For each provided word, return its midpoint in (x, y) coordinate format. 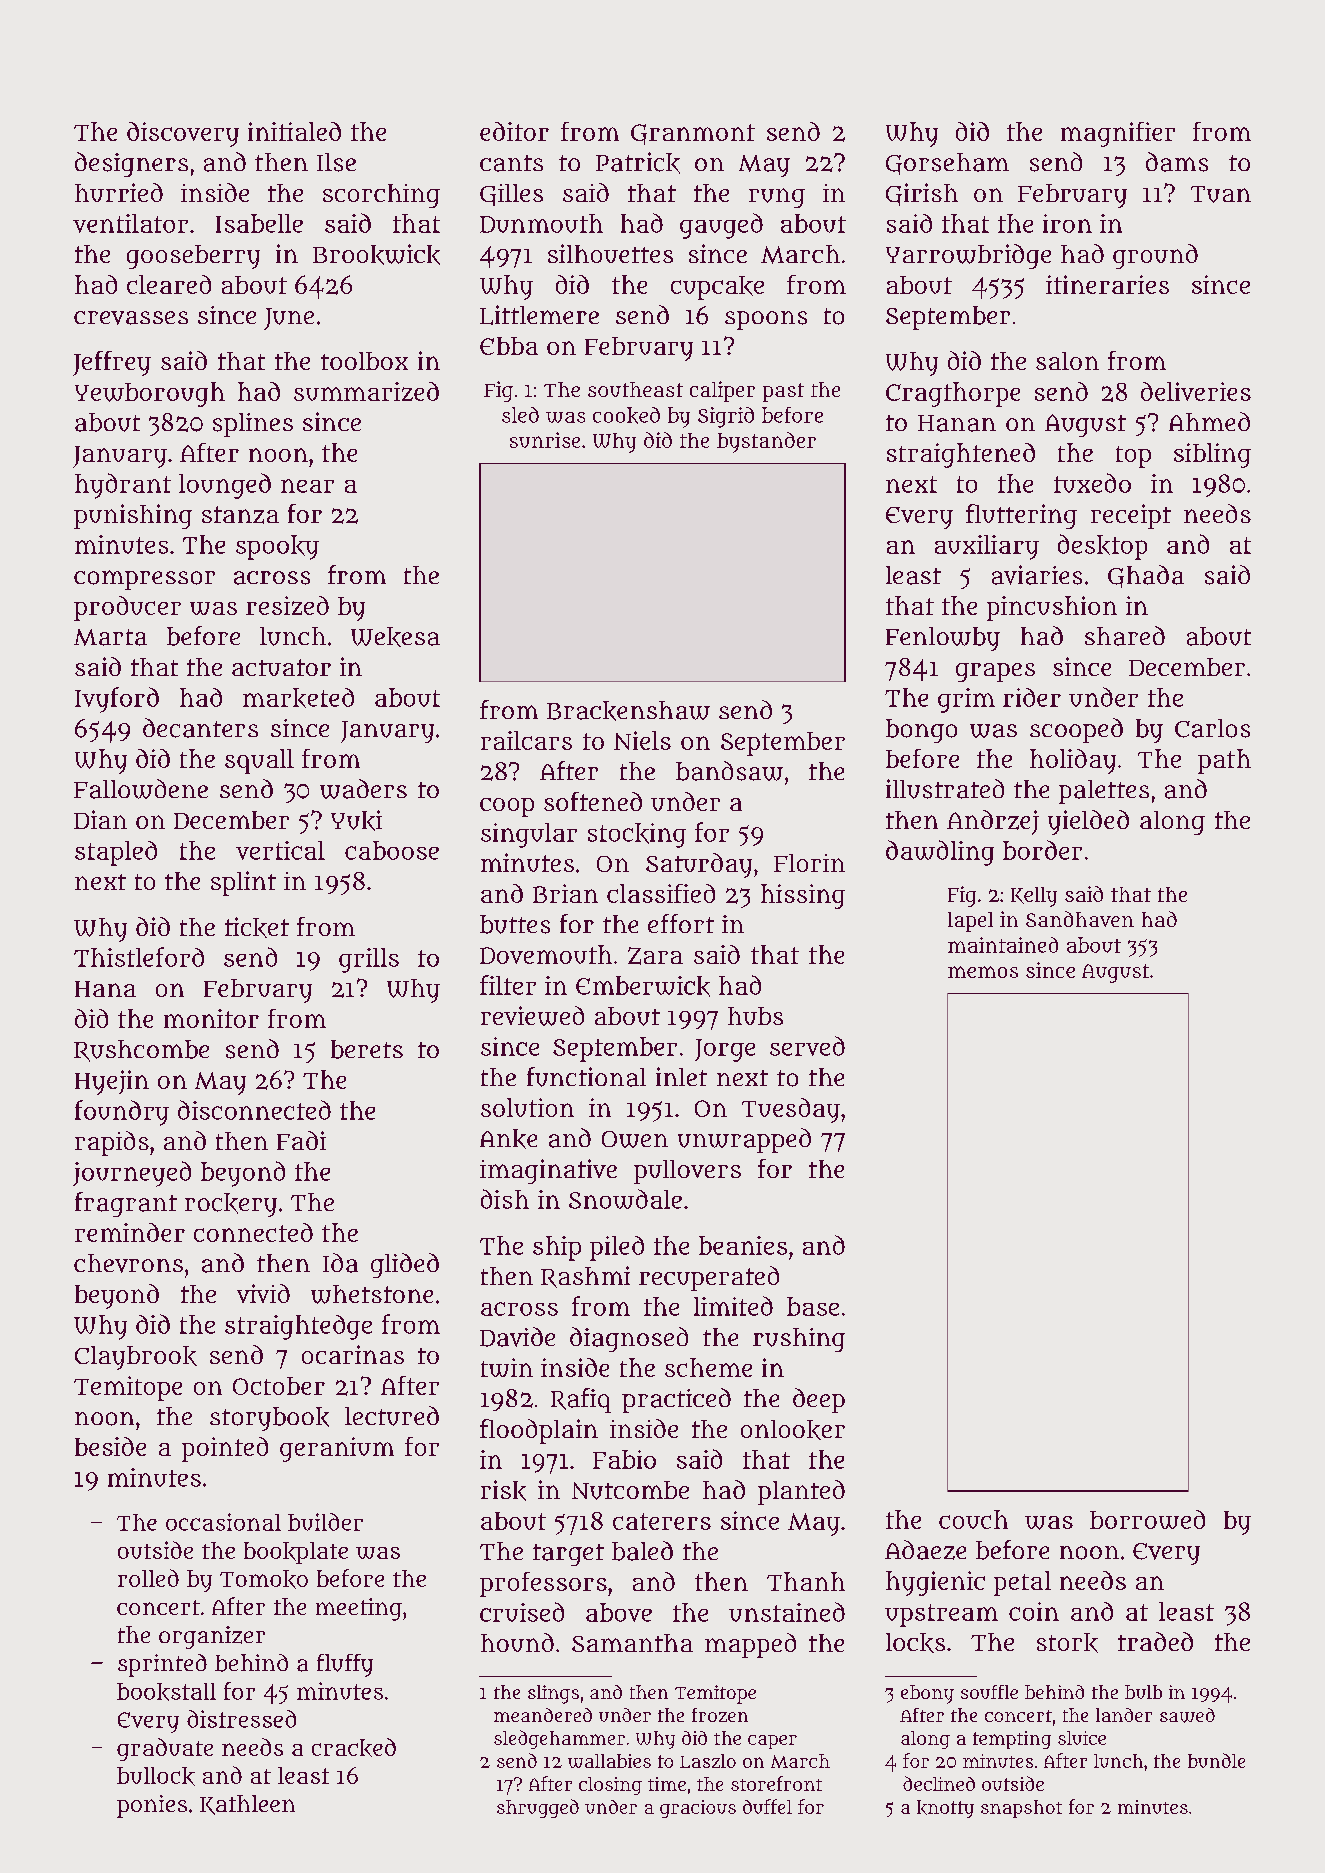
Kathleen (247, 1805)
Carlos (1212, 728)
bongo (921, 731)
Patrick (638, 163)
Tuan (1221, 194)
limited (733, 1306)
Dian (100, 819)
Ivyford (117, 700)
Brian (565, 893)
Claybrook (136, 1358)
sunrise (545, 440)
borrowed (1147, 1519)
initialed (294, 131)
